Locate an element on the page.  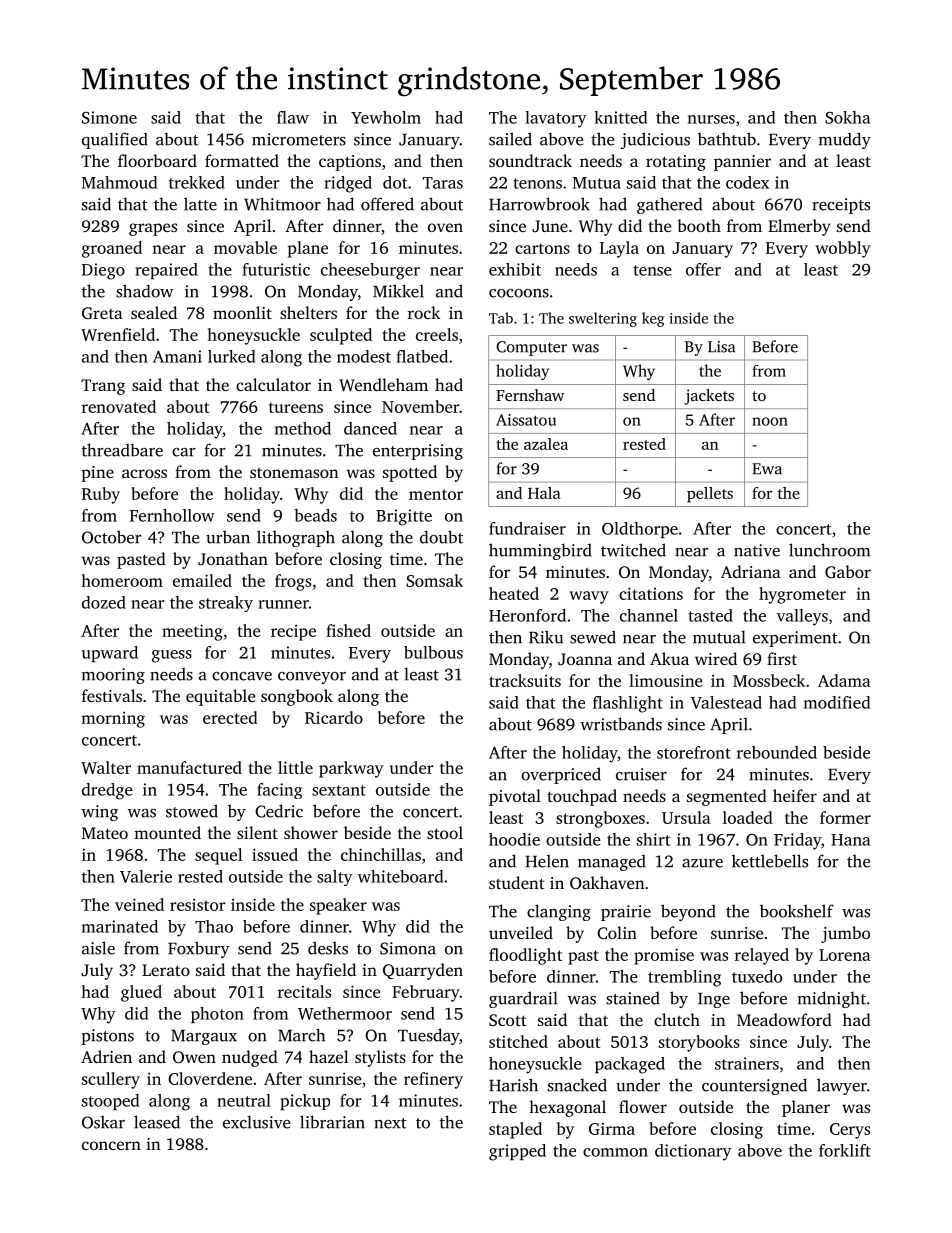
lavatory is located at coordinates (556, 119).
